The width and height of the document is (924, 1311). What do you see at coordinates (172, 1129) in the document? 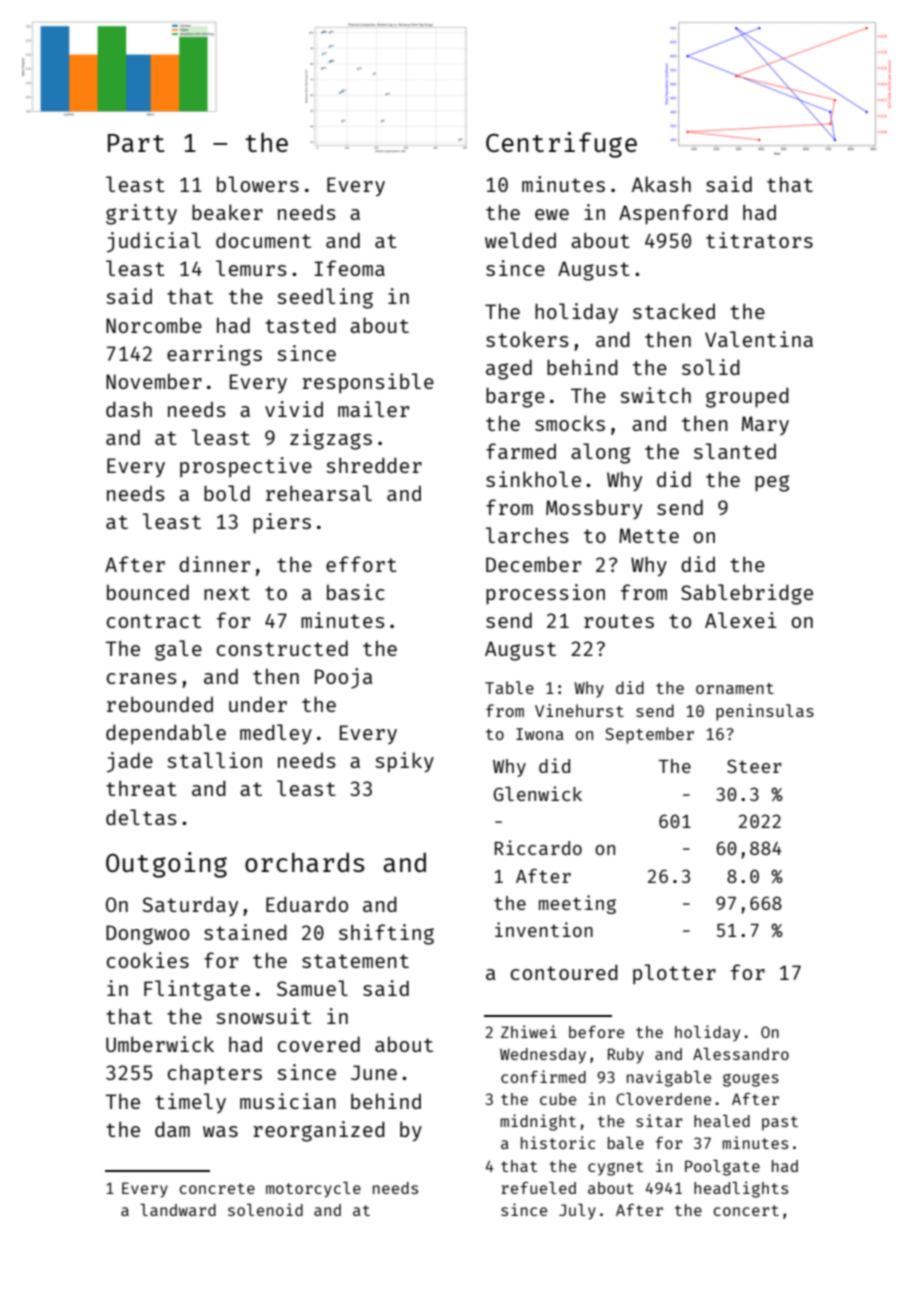
I see `dam` at bounding box center [172, 1129].
